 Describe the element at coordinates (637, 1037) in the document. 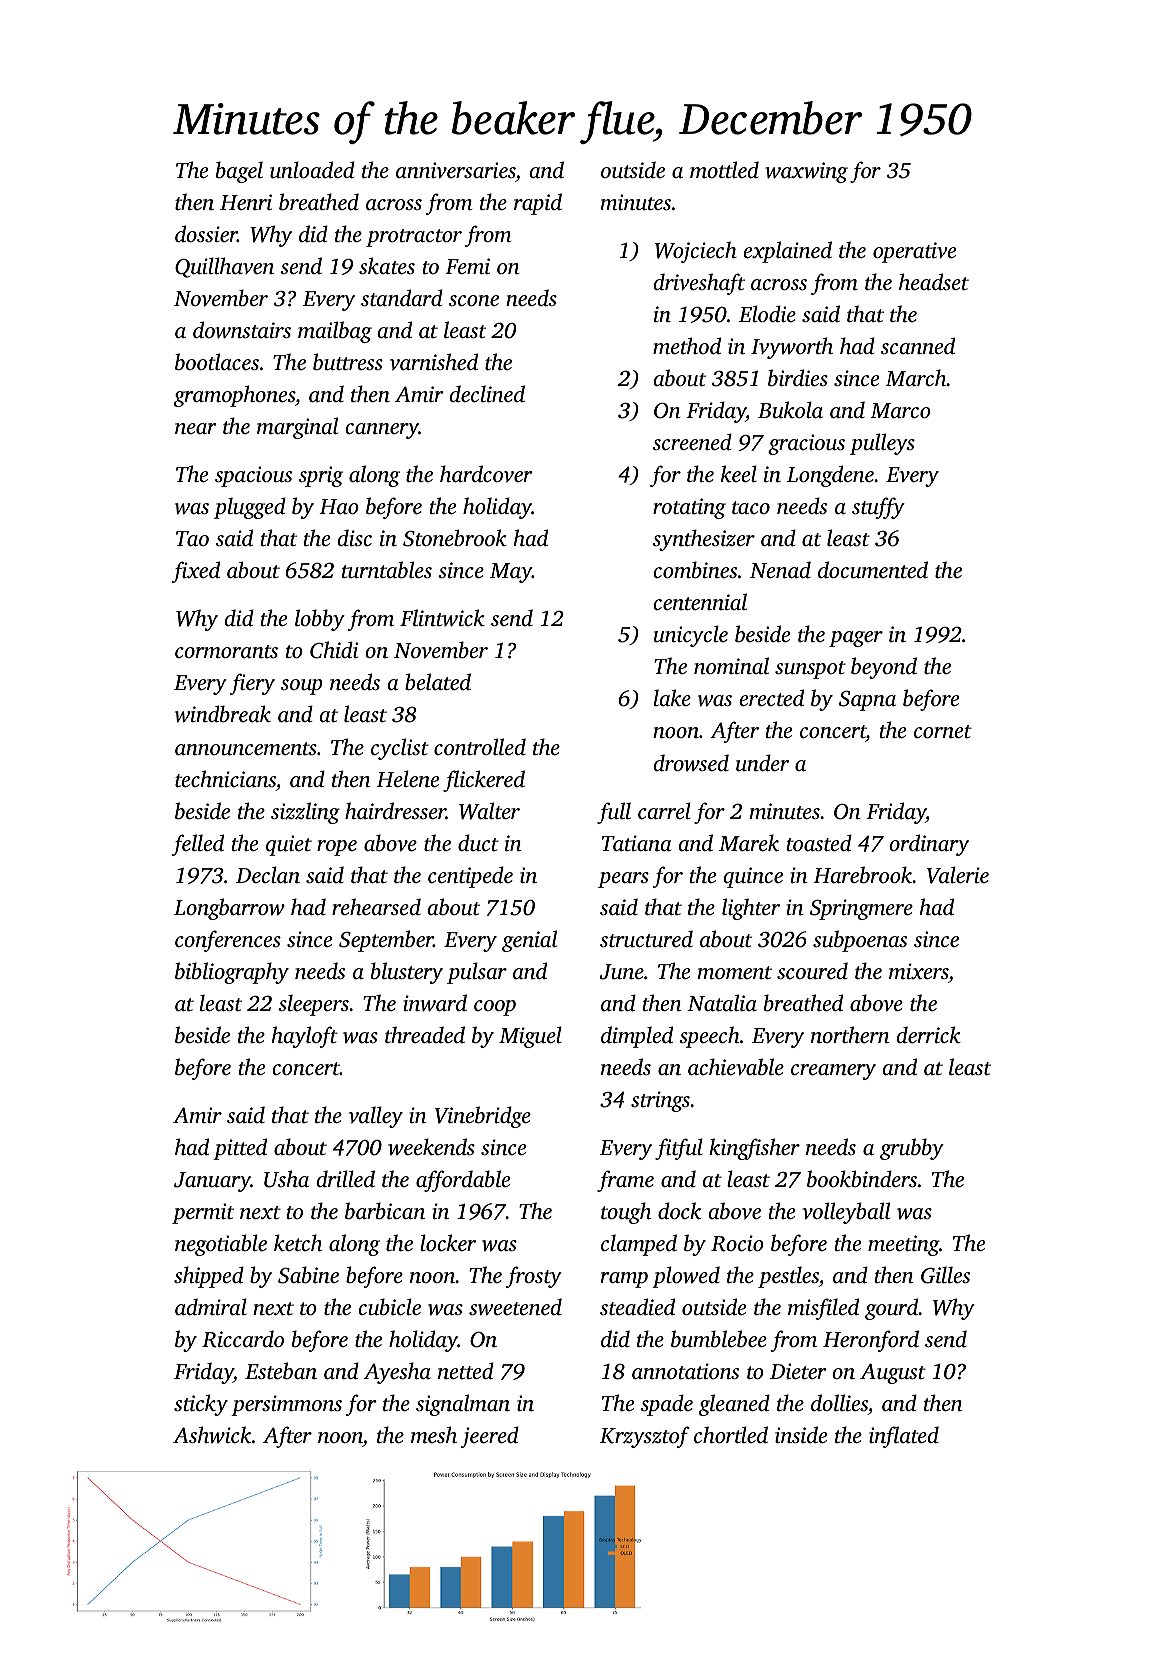

I see `dimpled` at that location.
